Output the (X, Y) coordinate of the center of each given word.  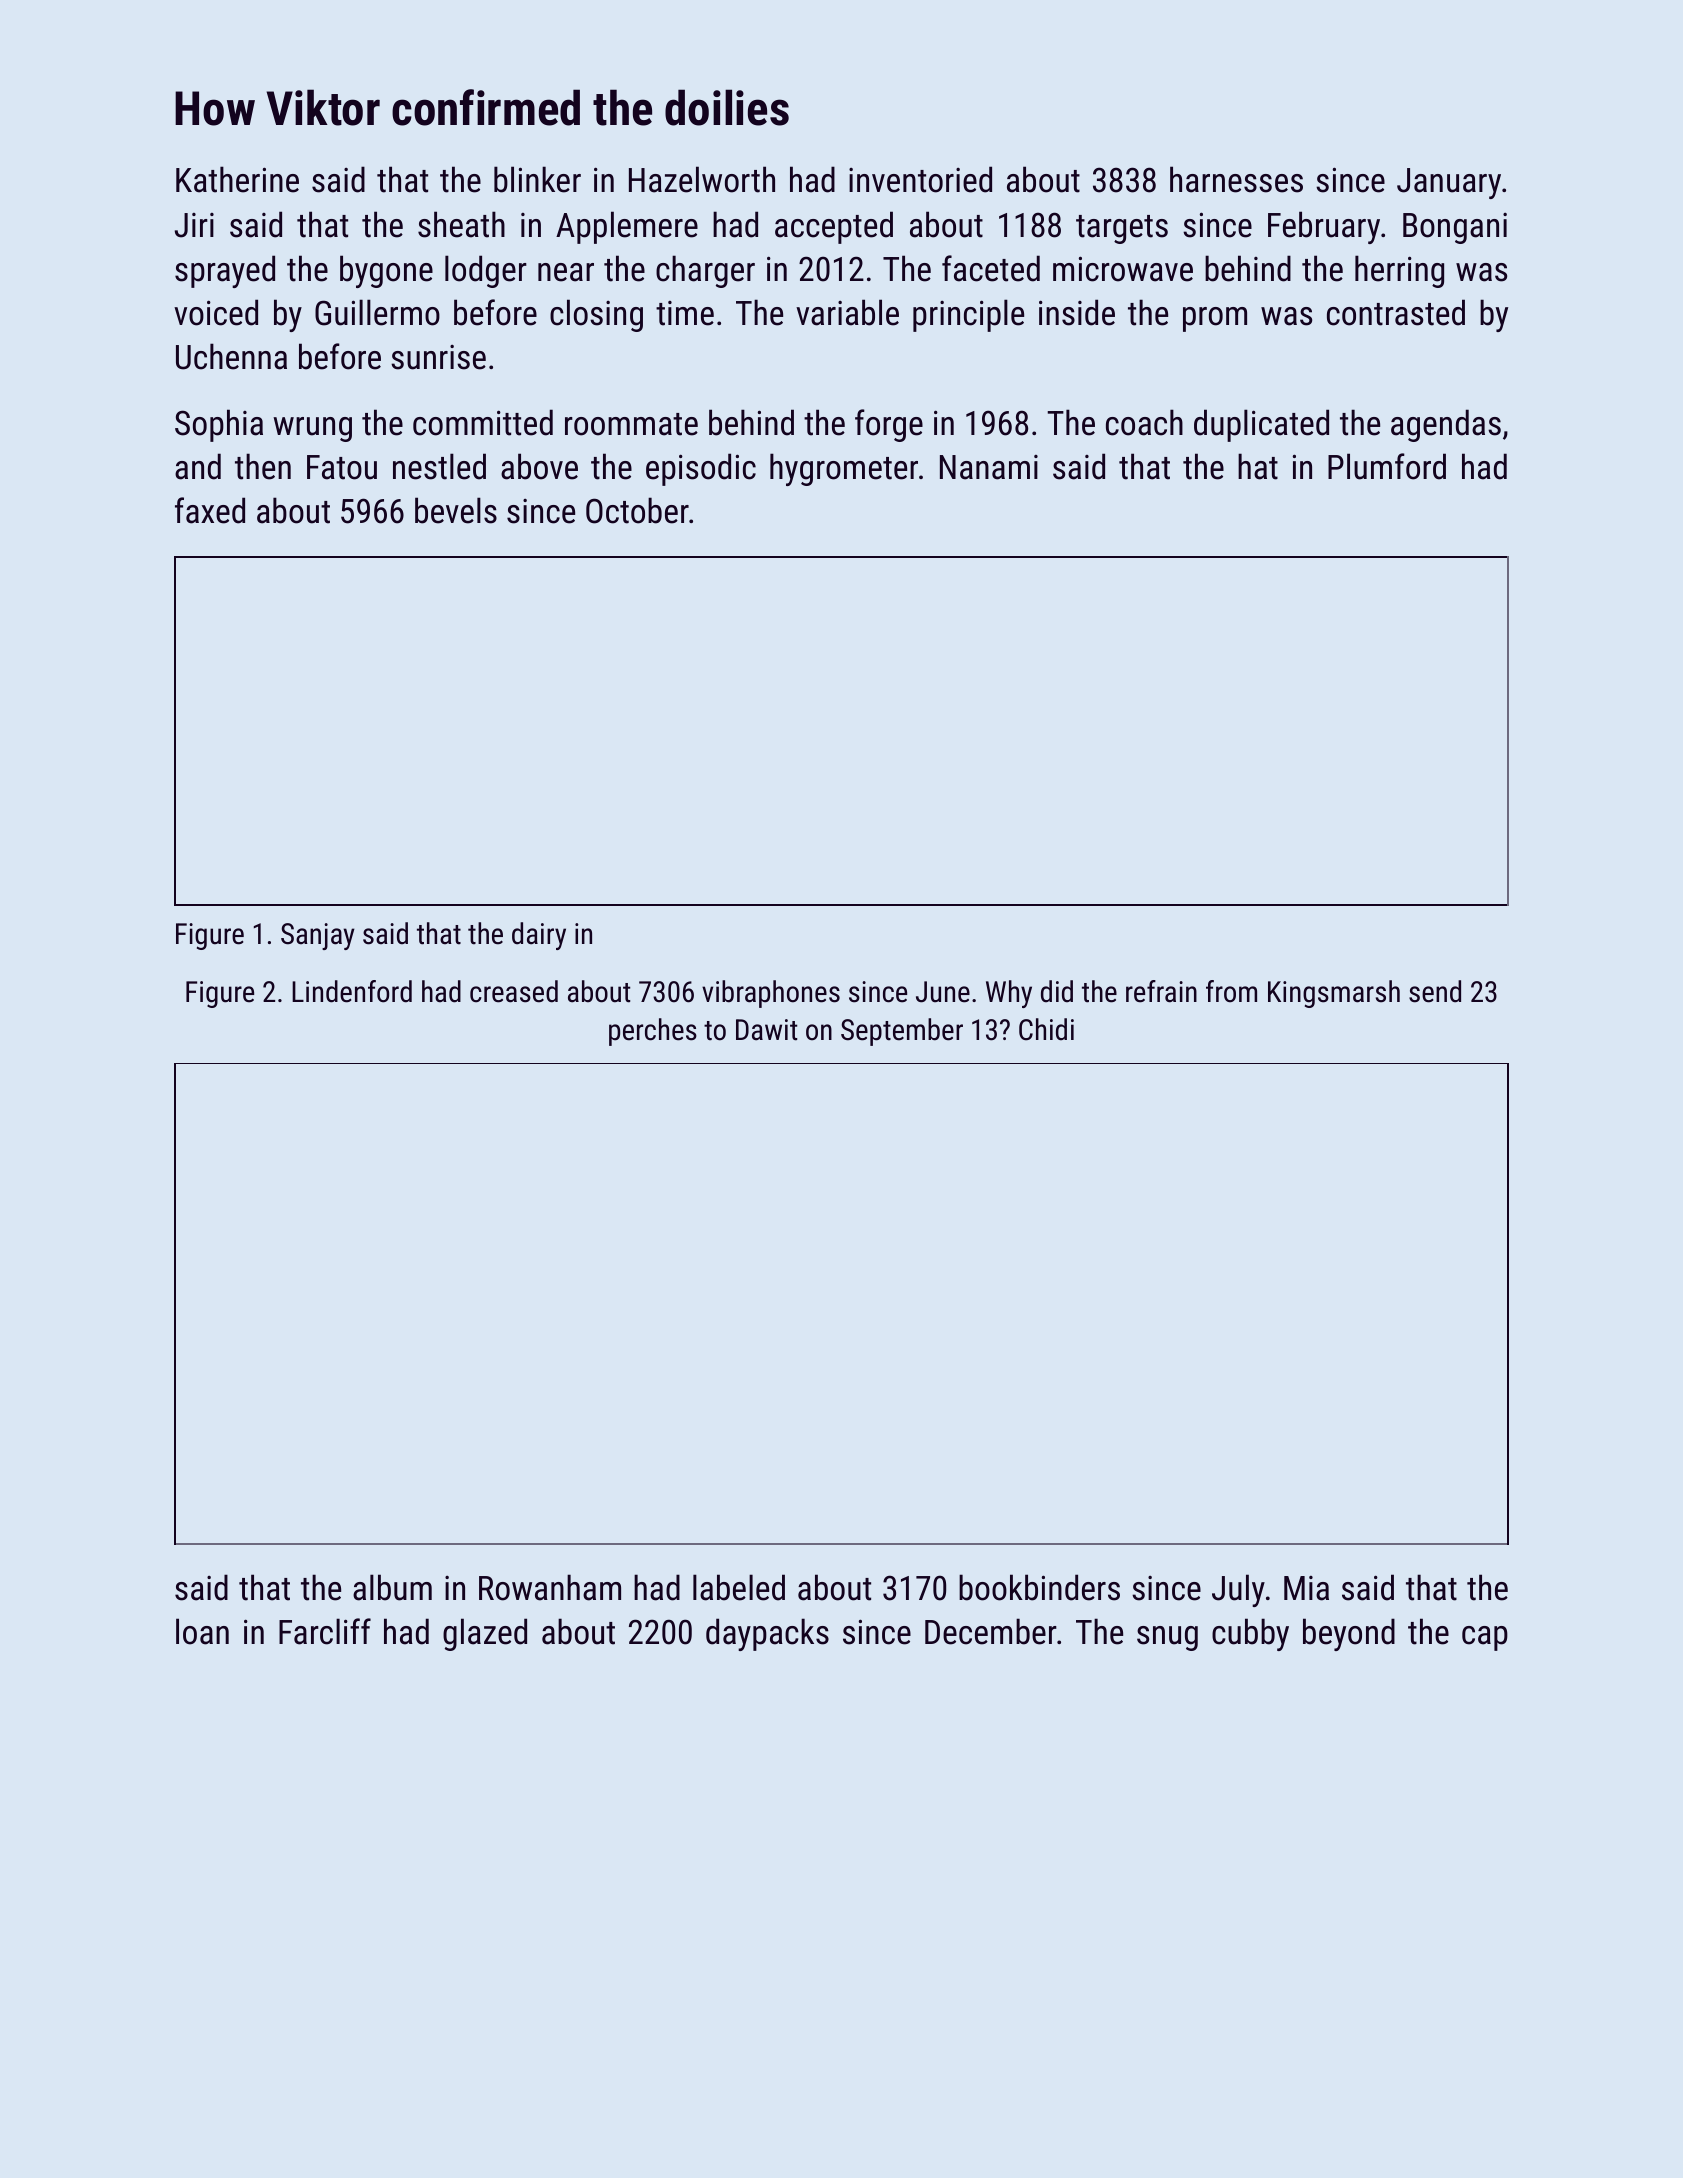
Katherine (237, 179)
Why (1009, 994)
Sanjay (318, 936)
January (1449, 183)
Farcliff (325, 1631)
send (1435, 991)
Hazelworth (702, 179)
